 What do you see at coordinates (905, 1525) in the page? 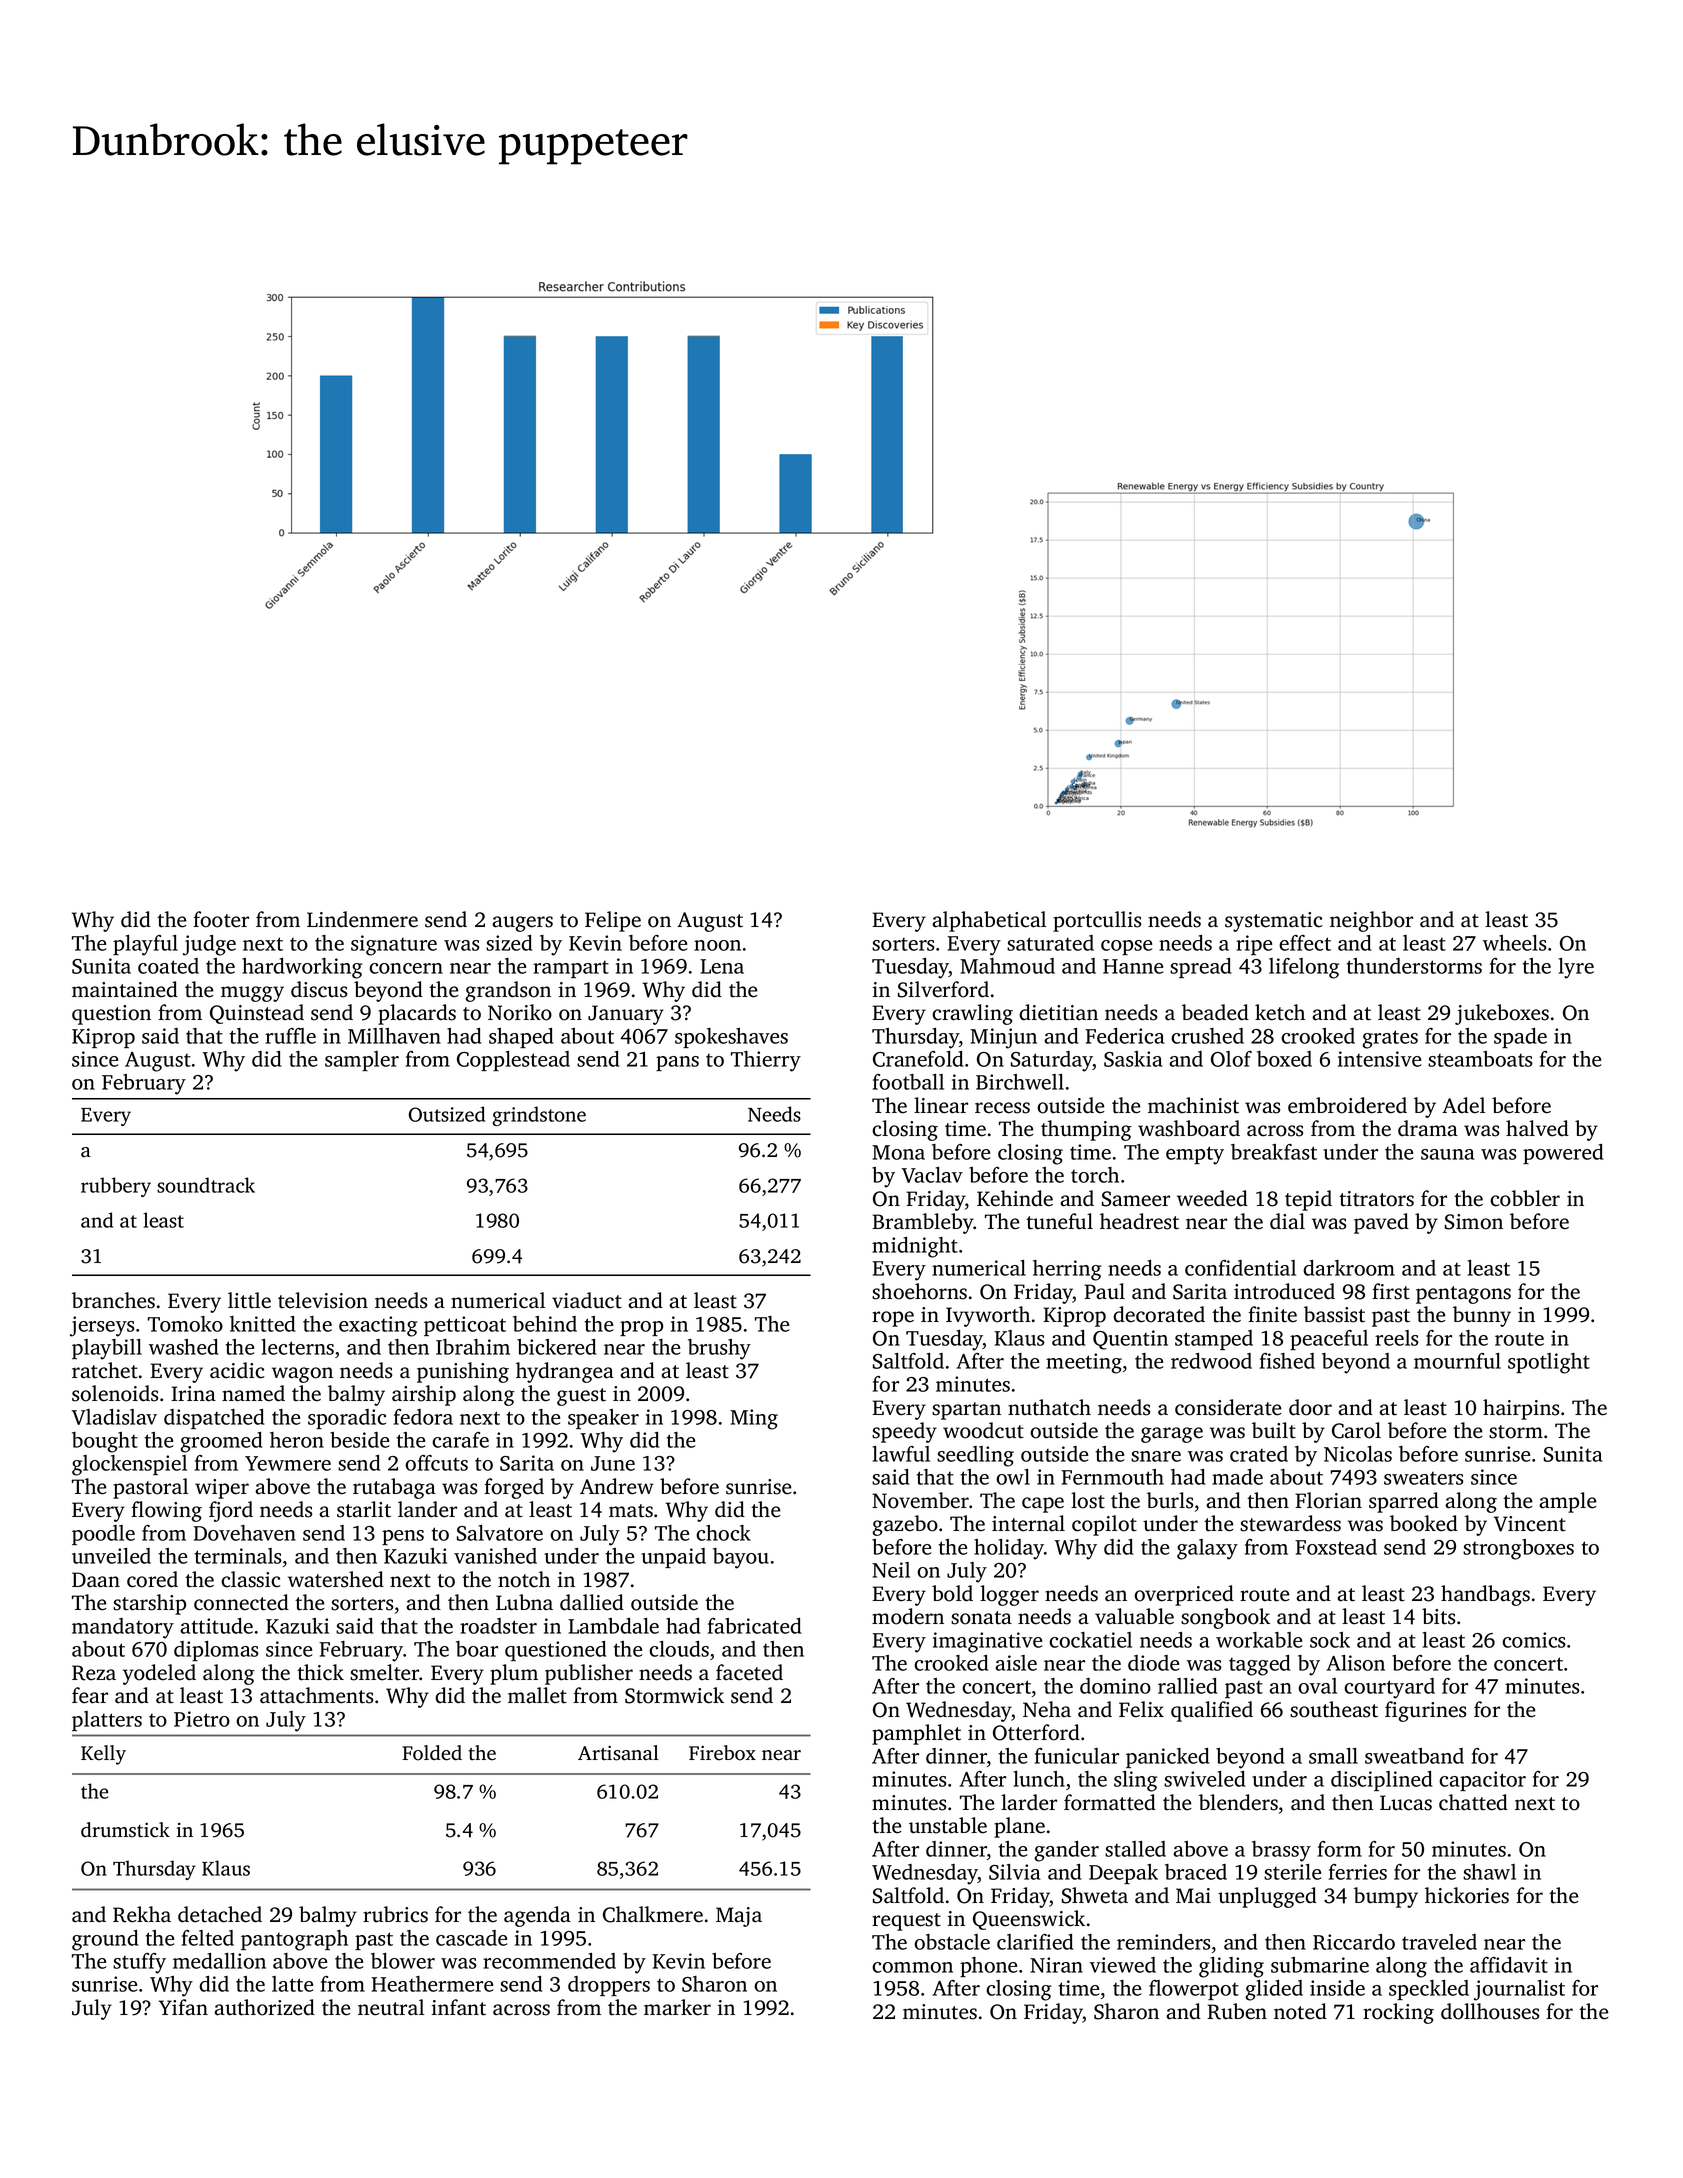
I see `gazebo` at bounding box center [905, 1525].
